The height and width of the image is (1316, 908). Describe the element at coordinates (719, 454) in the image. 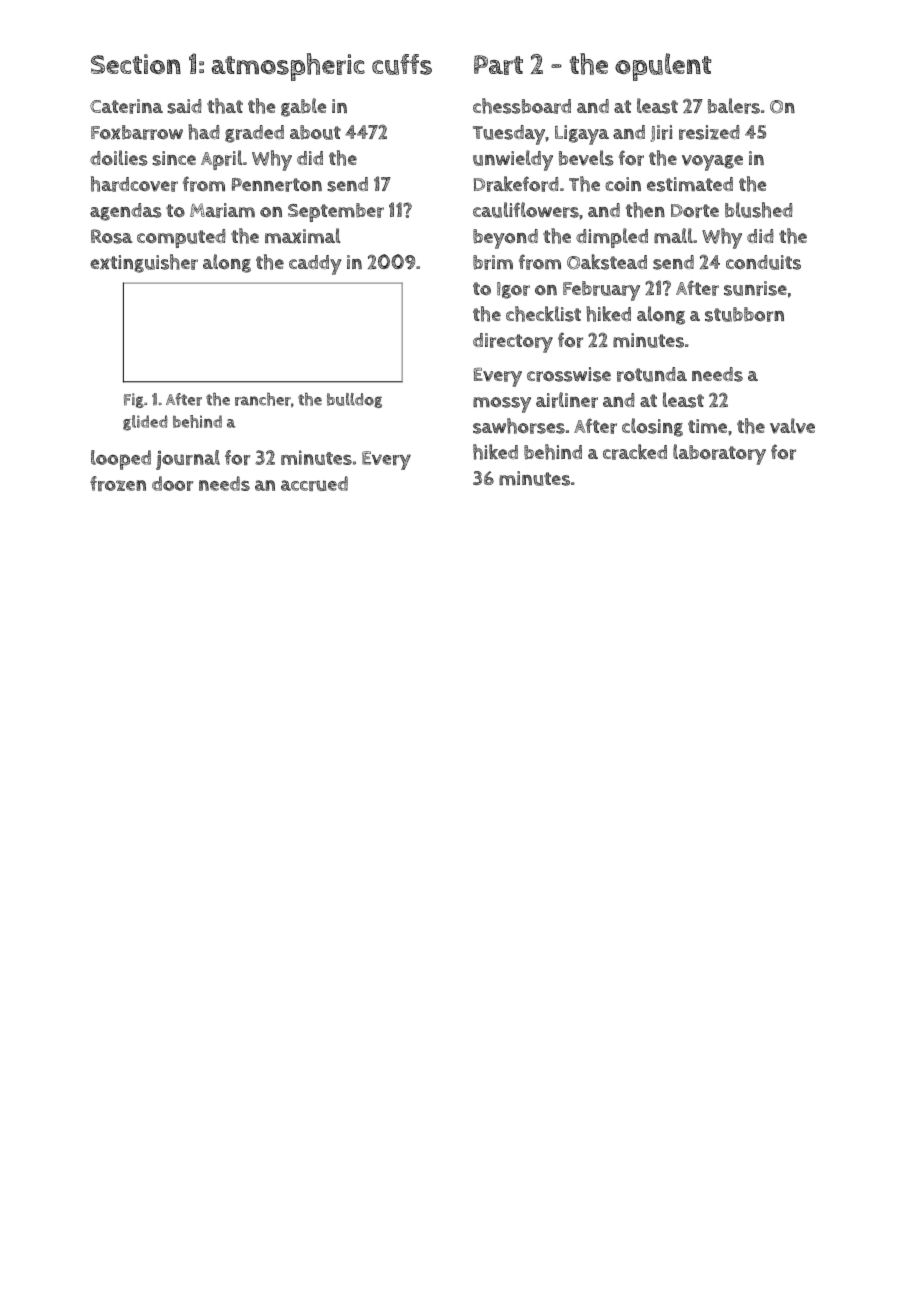

I see `laboratory` at that location.
